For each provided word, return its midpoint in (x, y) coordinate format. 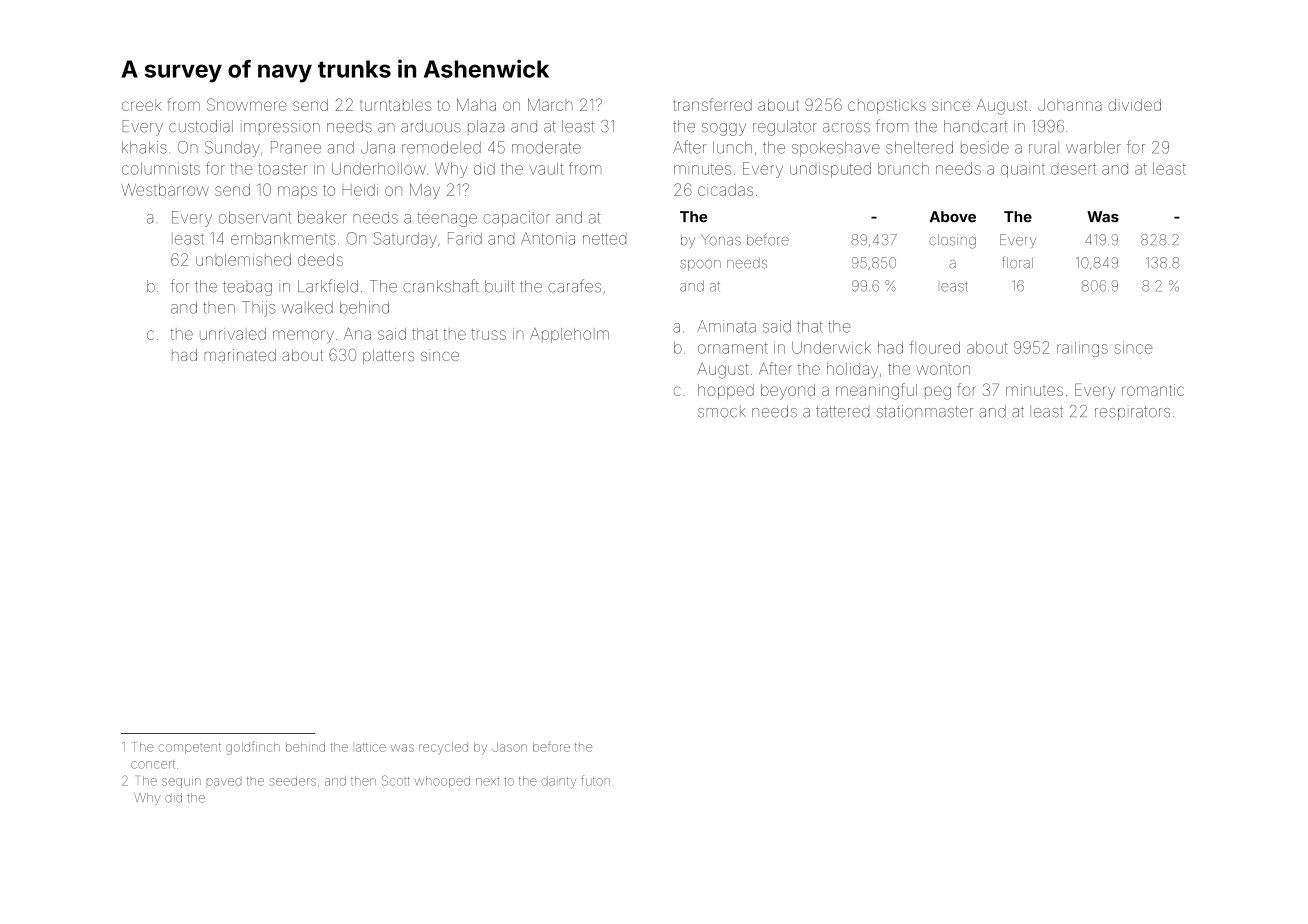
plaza (486, 126)
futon (595, 780)
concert (153, 764)
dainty (558, 782)
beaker (322, 217)
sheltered (919, 147)
